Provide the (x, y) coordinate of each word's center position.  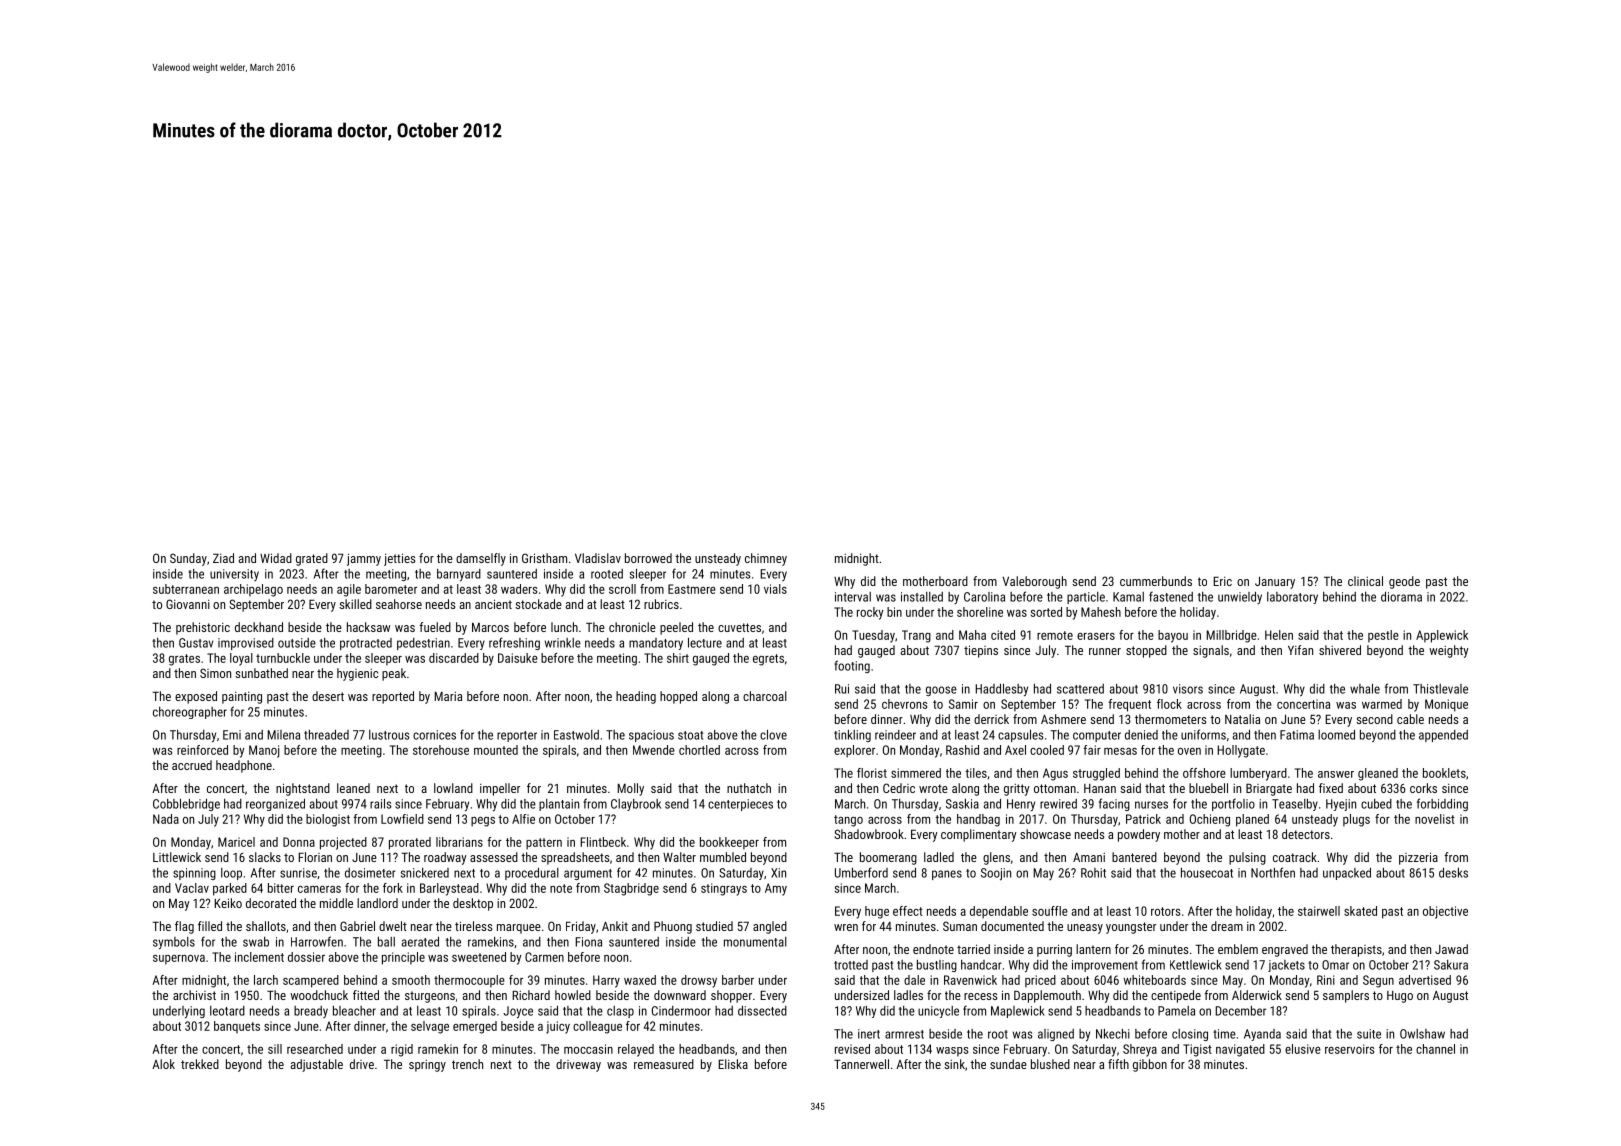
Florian (315, 857)
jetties (399, 559)
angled (770, 927)
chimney (766, 559)
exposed (196, 697)
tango (848, 821)
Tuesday (873, 636)
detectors (1306, 834)
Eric (1222, 581)
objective (1445, 912)
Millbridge (1231, 636)
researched (315, 1049)
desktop (473, 904)
